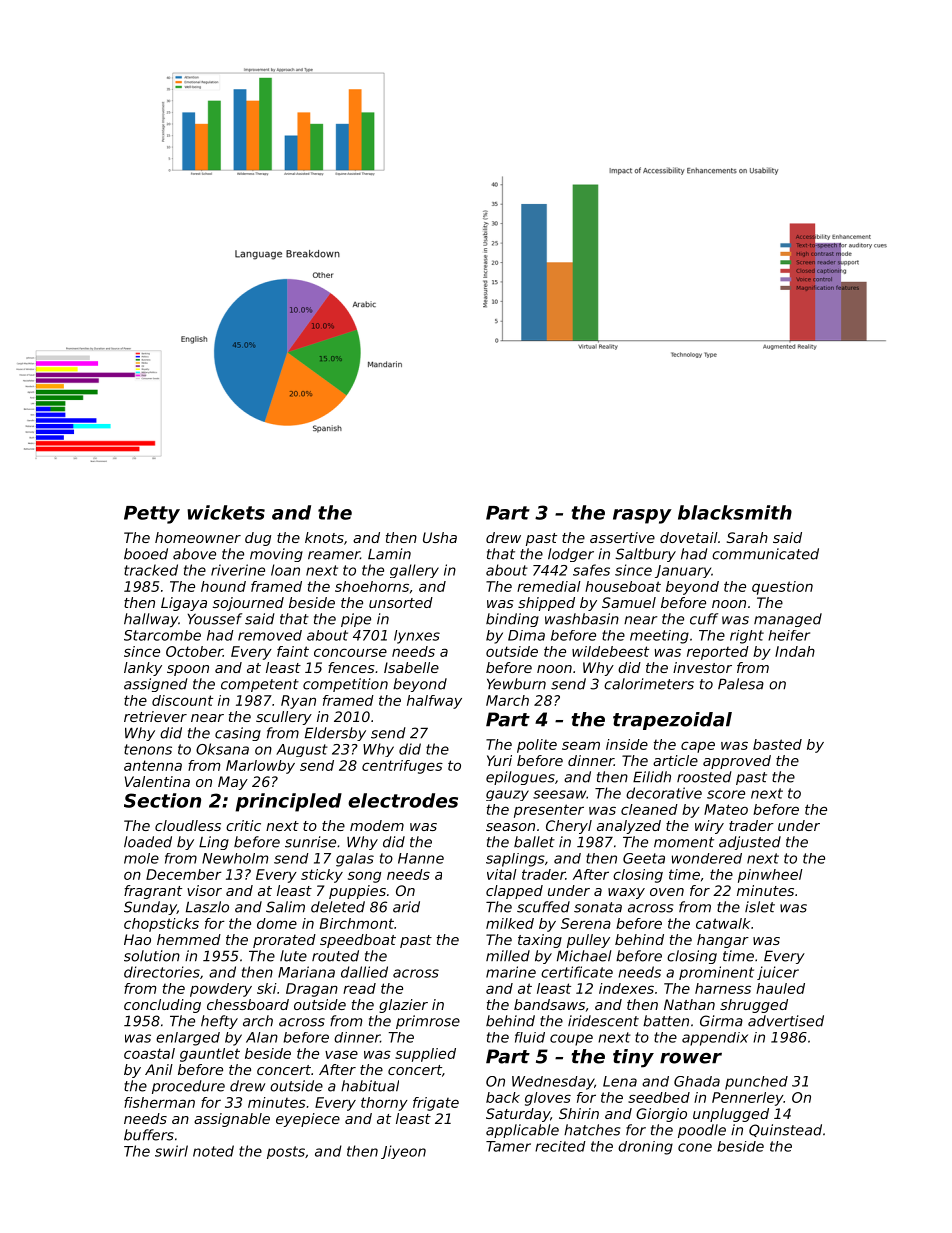  I want to click on frigate, so click(436, 1104).
